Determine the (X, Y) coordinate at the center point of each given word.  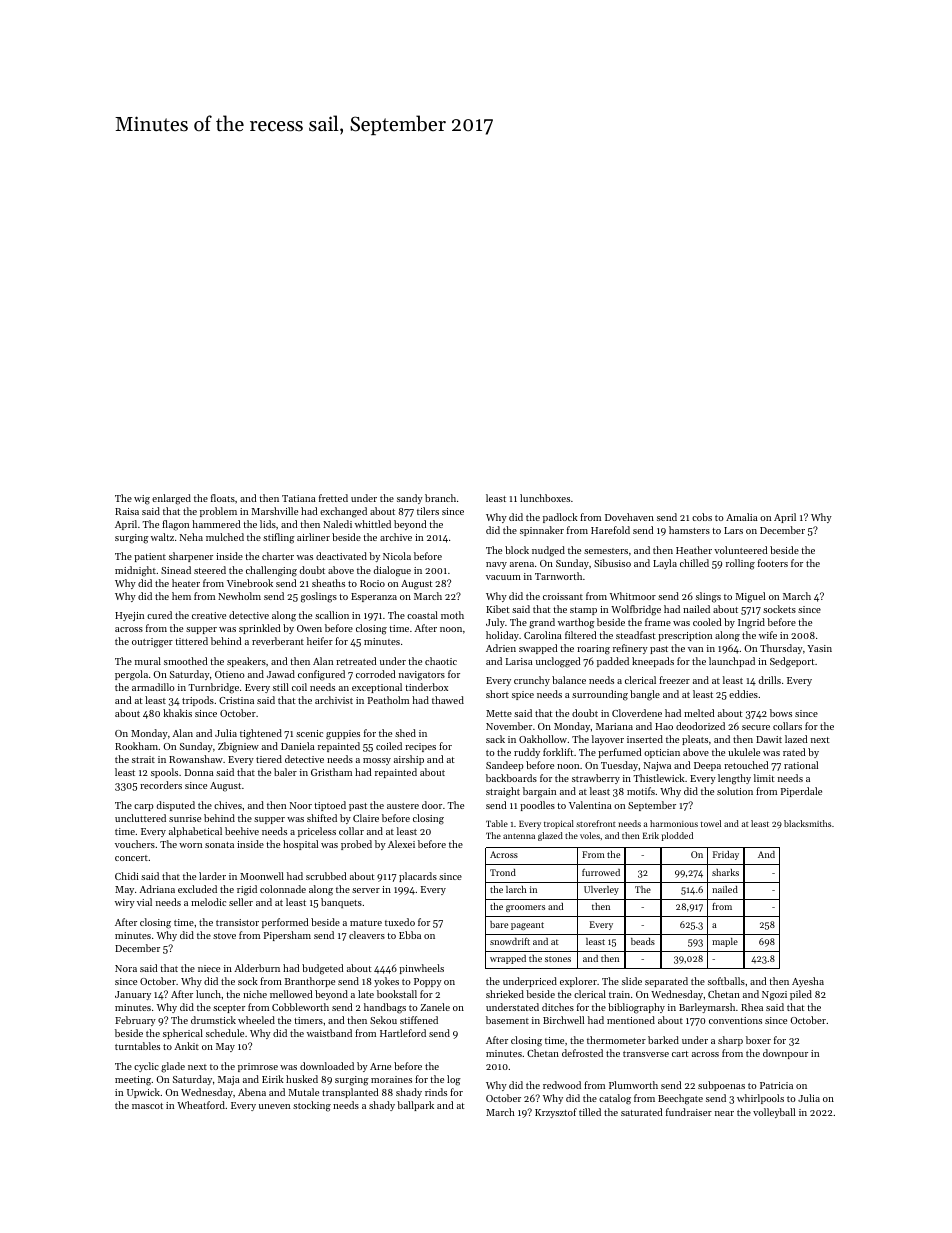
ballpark (415, 1106)
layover (608, 740)
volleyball (774, 1113)
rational (801, 765)
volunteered (741, 550)
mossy (377, 761)
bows (781, 713)
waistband (329, 1033)
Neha (191, 537)
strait (143, 759)
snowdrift (510, 941)
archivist (334, 700)
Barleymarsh (707, 1008)
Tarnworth (558, 576)
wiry (125, 903)
